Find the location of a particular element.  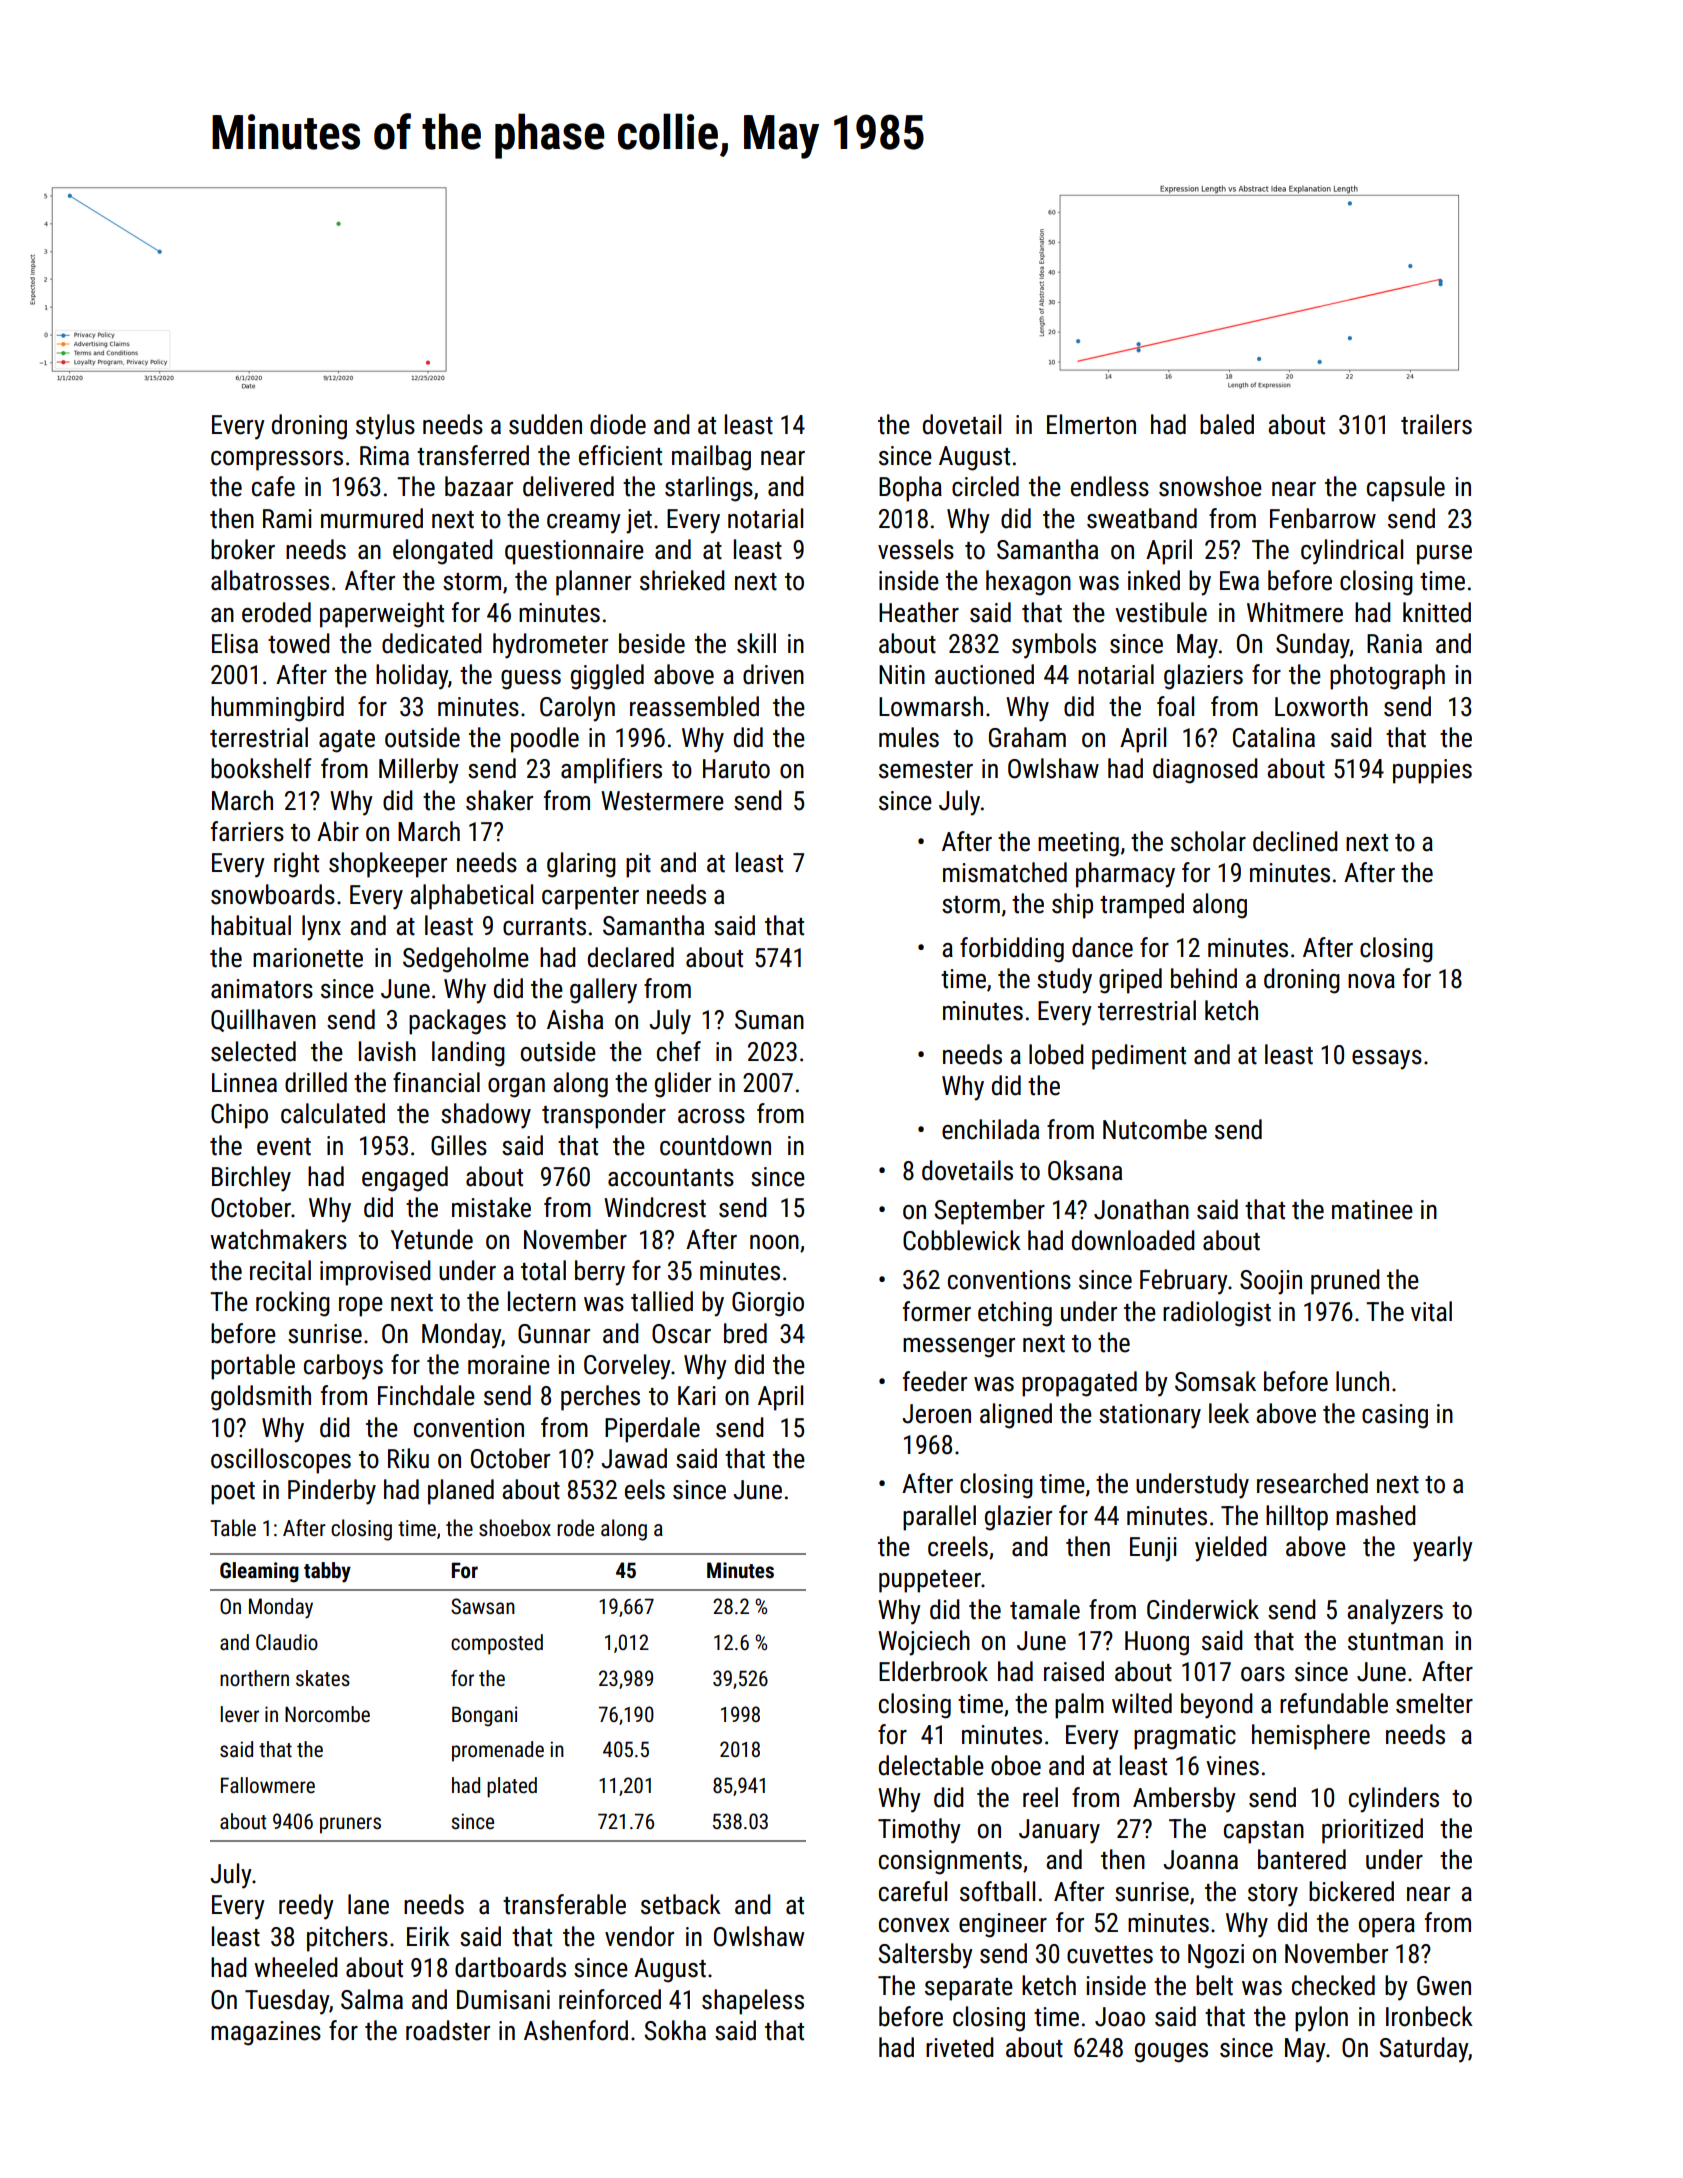

story is located at coordinates (1273, 1895).
